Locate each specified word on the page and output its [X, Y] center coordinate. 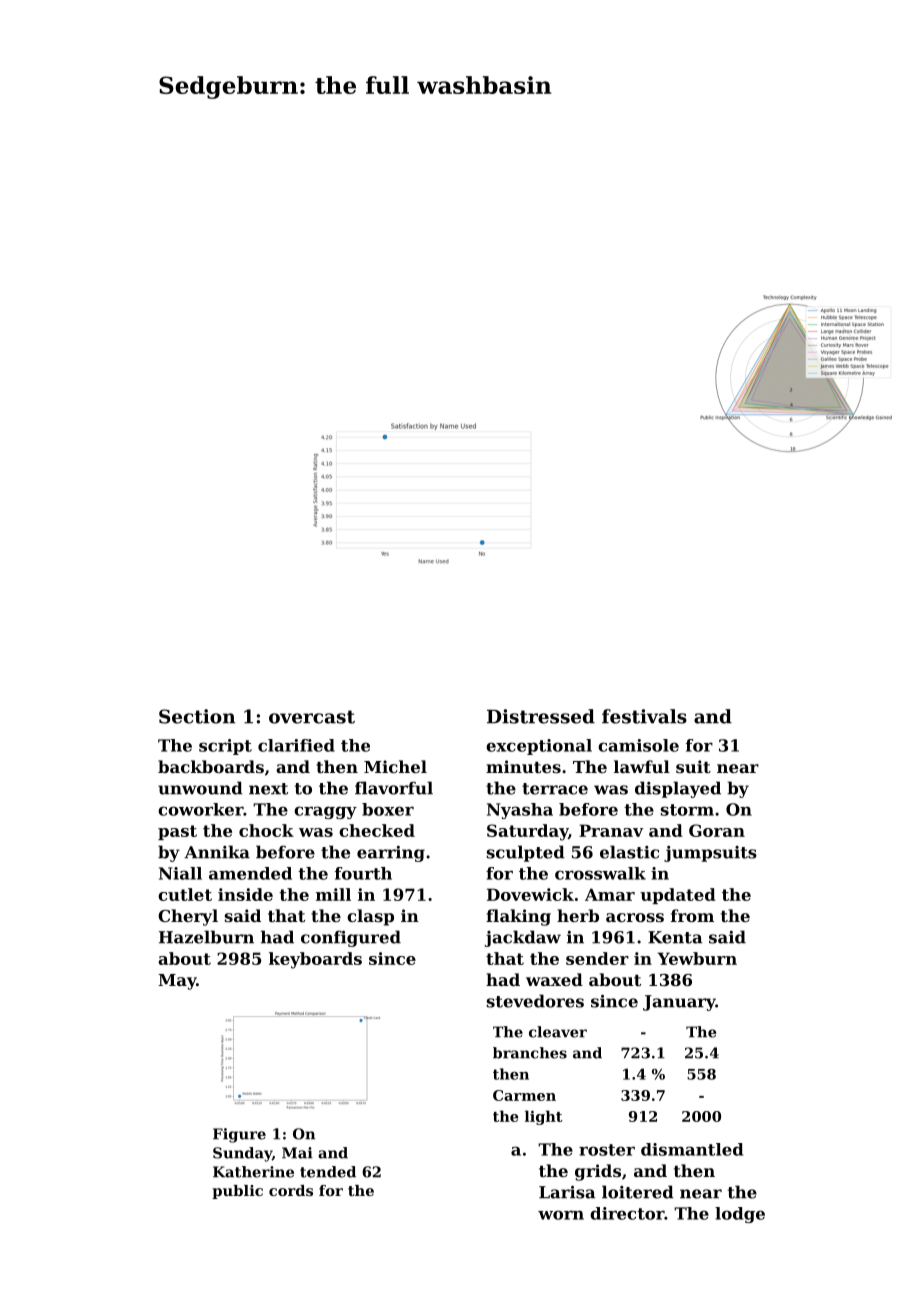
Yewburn [697, 958]
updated [678, 896]
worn [561, 1215]
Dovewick [530, 894]
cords [291, 1190]
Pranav [611, 830]
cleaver [558, 1032]
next [268, 789]
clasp [370, 917]
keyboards [315, 960]
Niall [180, 873]
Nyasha [520, 811]
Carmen [524, 1095]
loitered [638, 1192]
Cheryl [188, 917]
